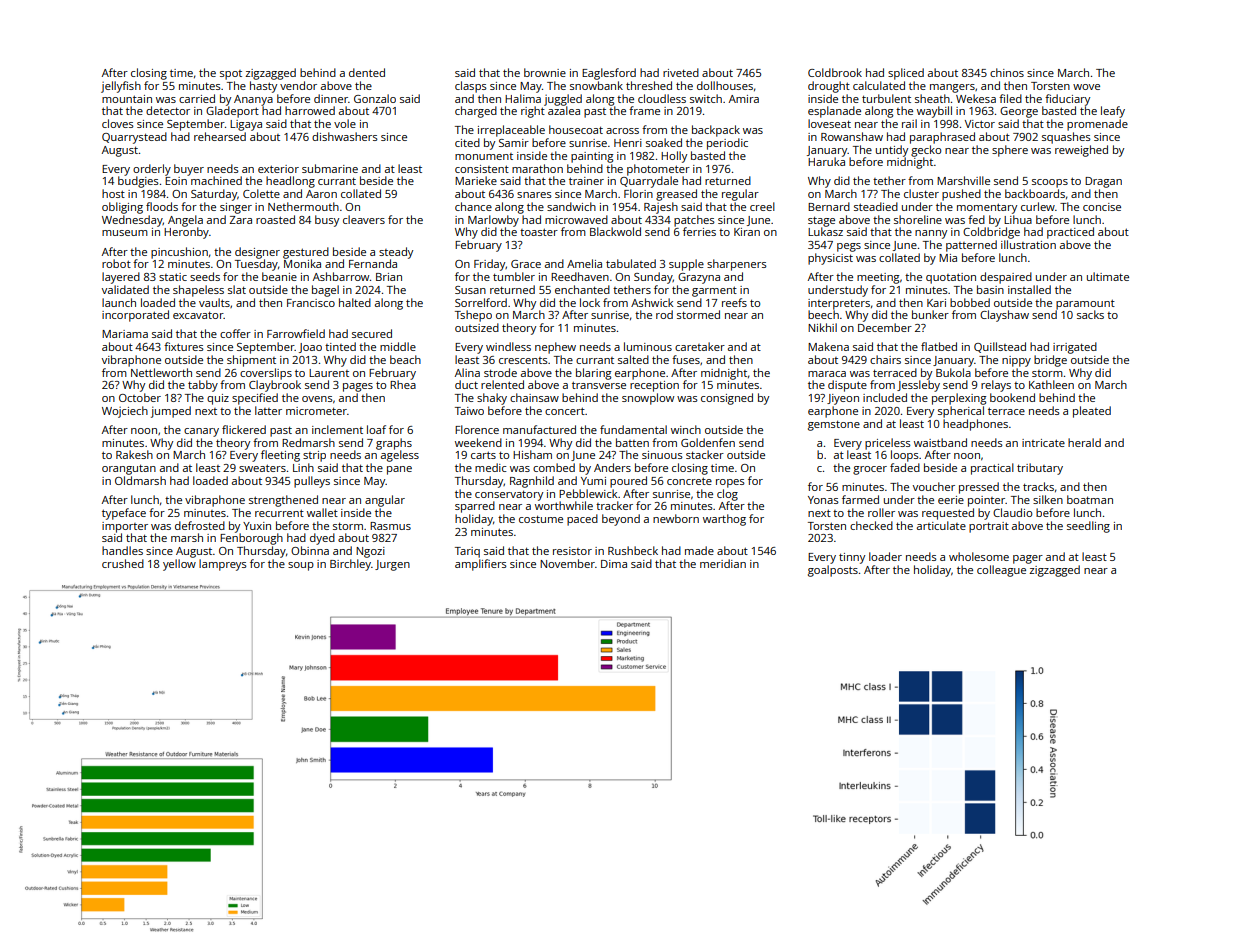  What do you see at coordinates (961, 412) in the image?
I see `spherical` at bounding box center [961, 412].
